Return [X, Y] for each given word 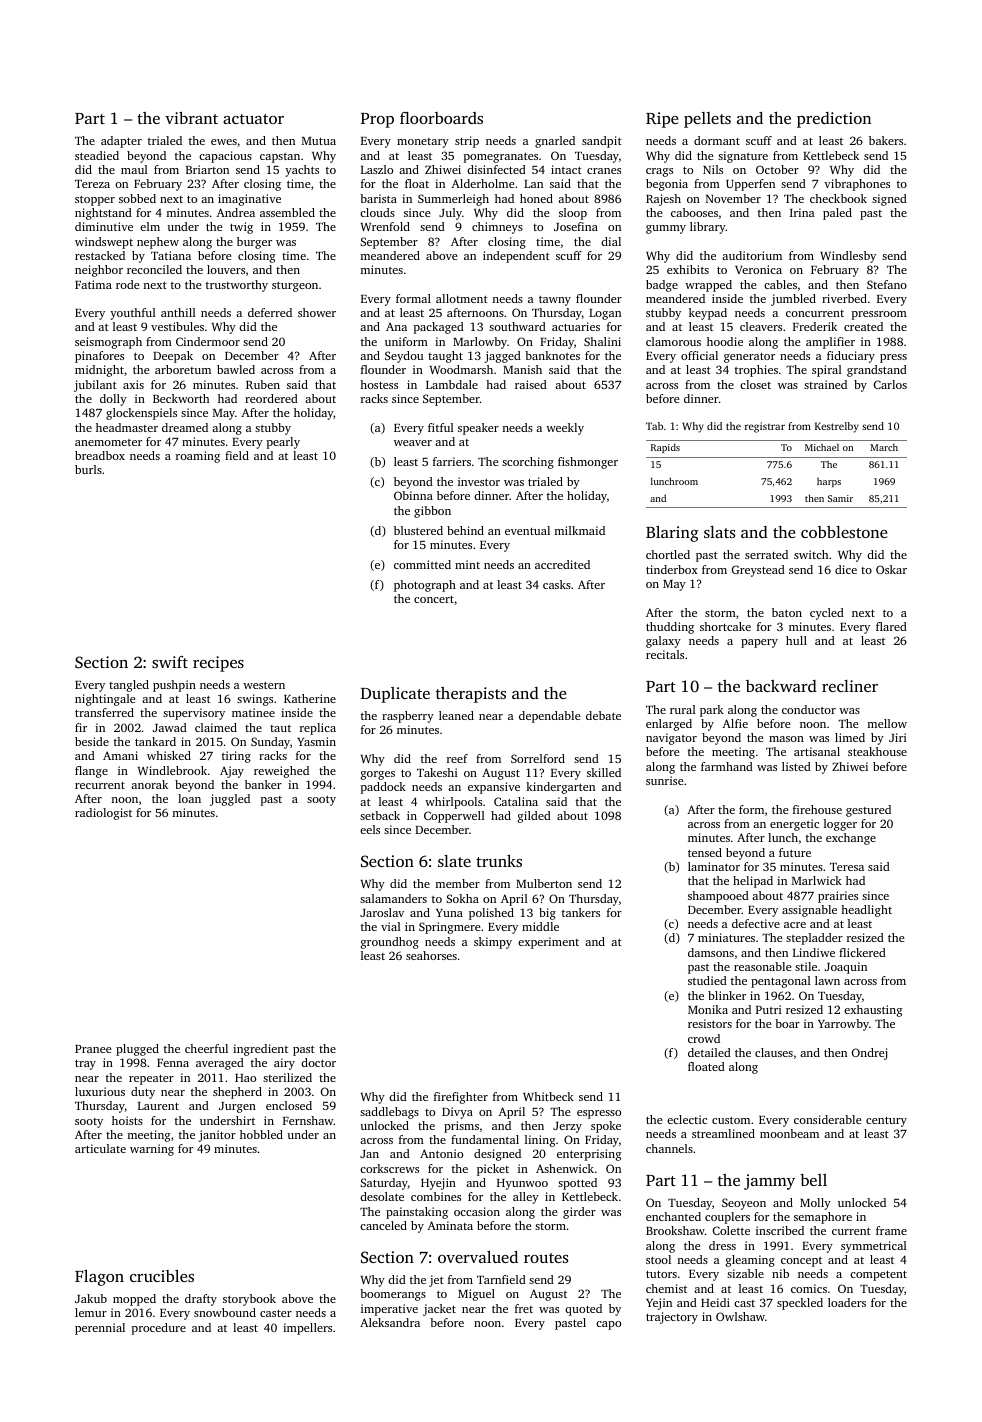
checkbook [838, 198]
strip [467, 142]
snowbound [225, 1312]
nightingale [105, 700]
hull [796, 640]
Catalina [516, 801]
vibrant [191, 118]
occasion [477, 1211]
